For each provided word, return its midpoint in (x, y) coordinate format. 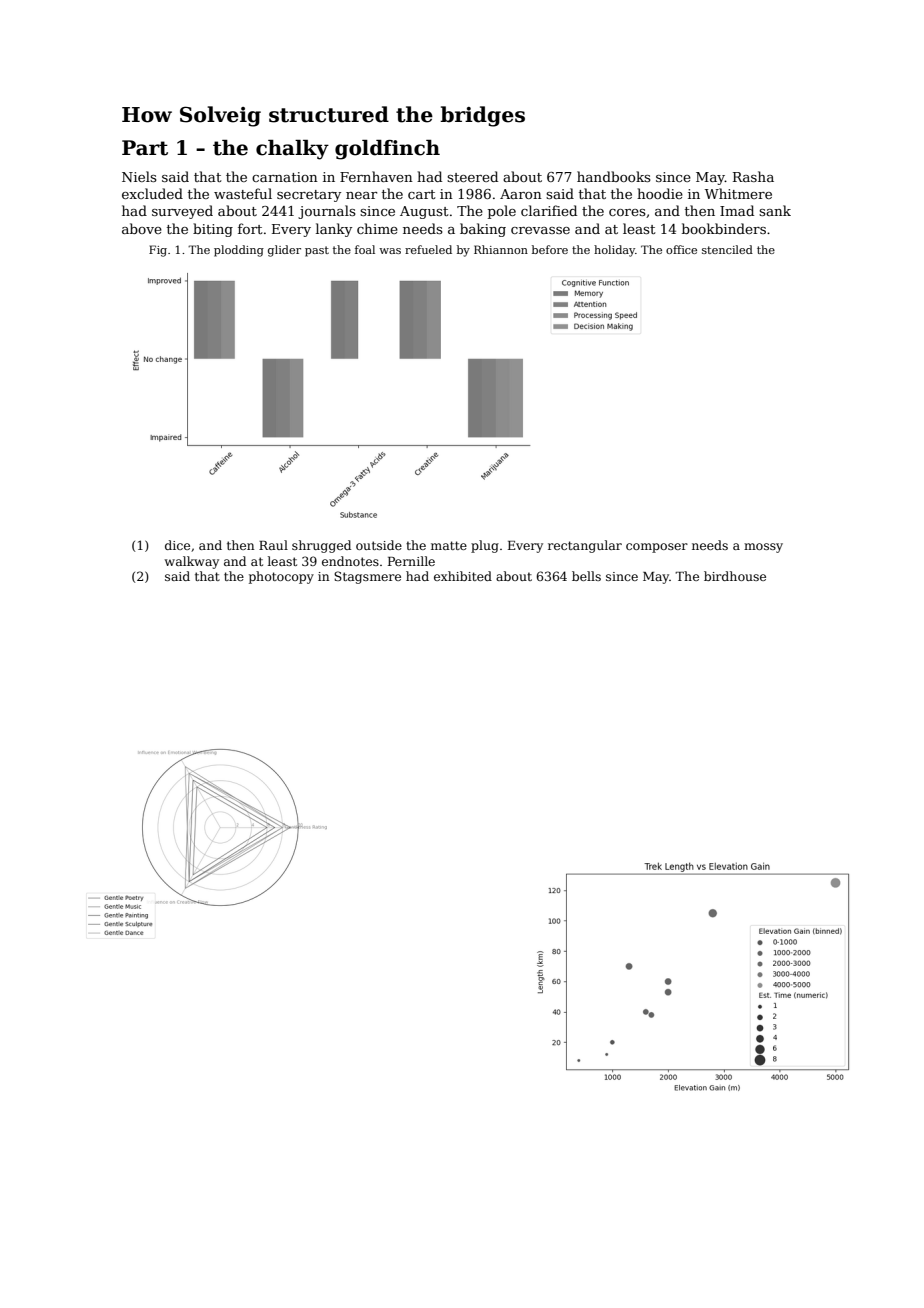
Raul (273, 545)
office (681, 249)
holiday (614, 251)
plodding (239, 251)
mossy (763, 548)
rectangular (585, 546)
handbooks (614, 176)
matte (449, 545)
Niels (139, 176)
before (550, 249)
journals (327, 212)
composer (657, 548)
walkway (192, 562)
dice (177, 545)
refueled (428, 249)
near (361, 195)
